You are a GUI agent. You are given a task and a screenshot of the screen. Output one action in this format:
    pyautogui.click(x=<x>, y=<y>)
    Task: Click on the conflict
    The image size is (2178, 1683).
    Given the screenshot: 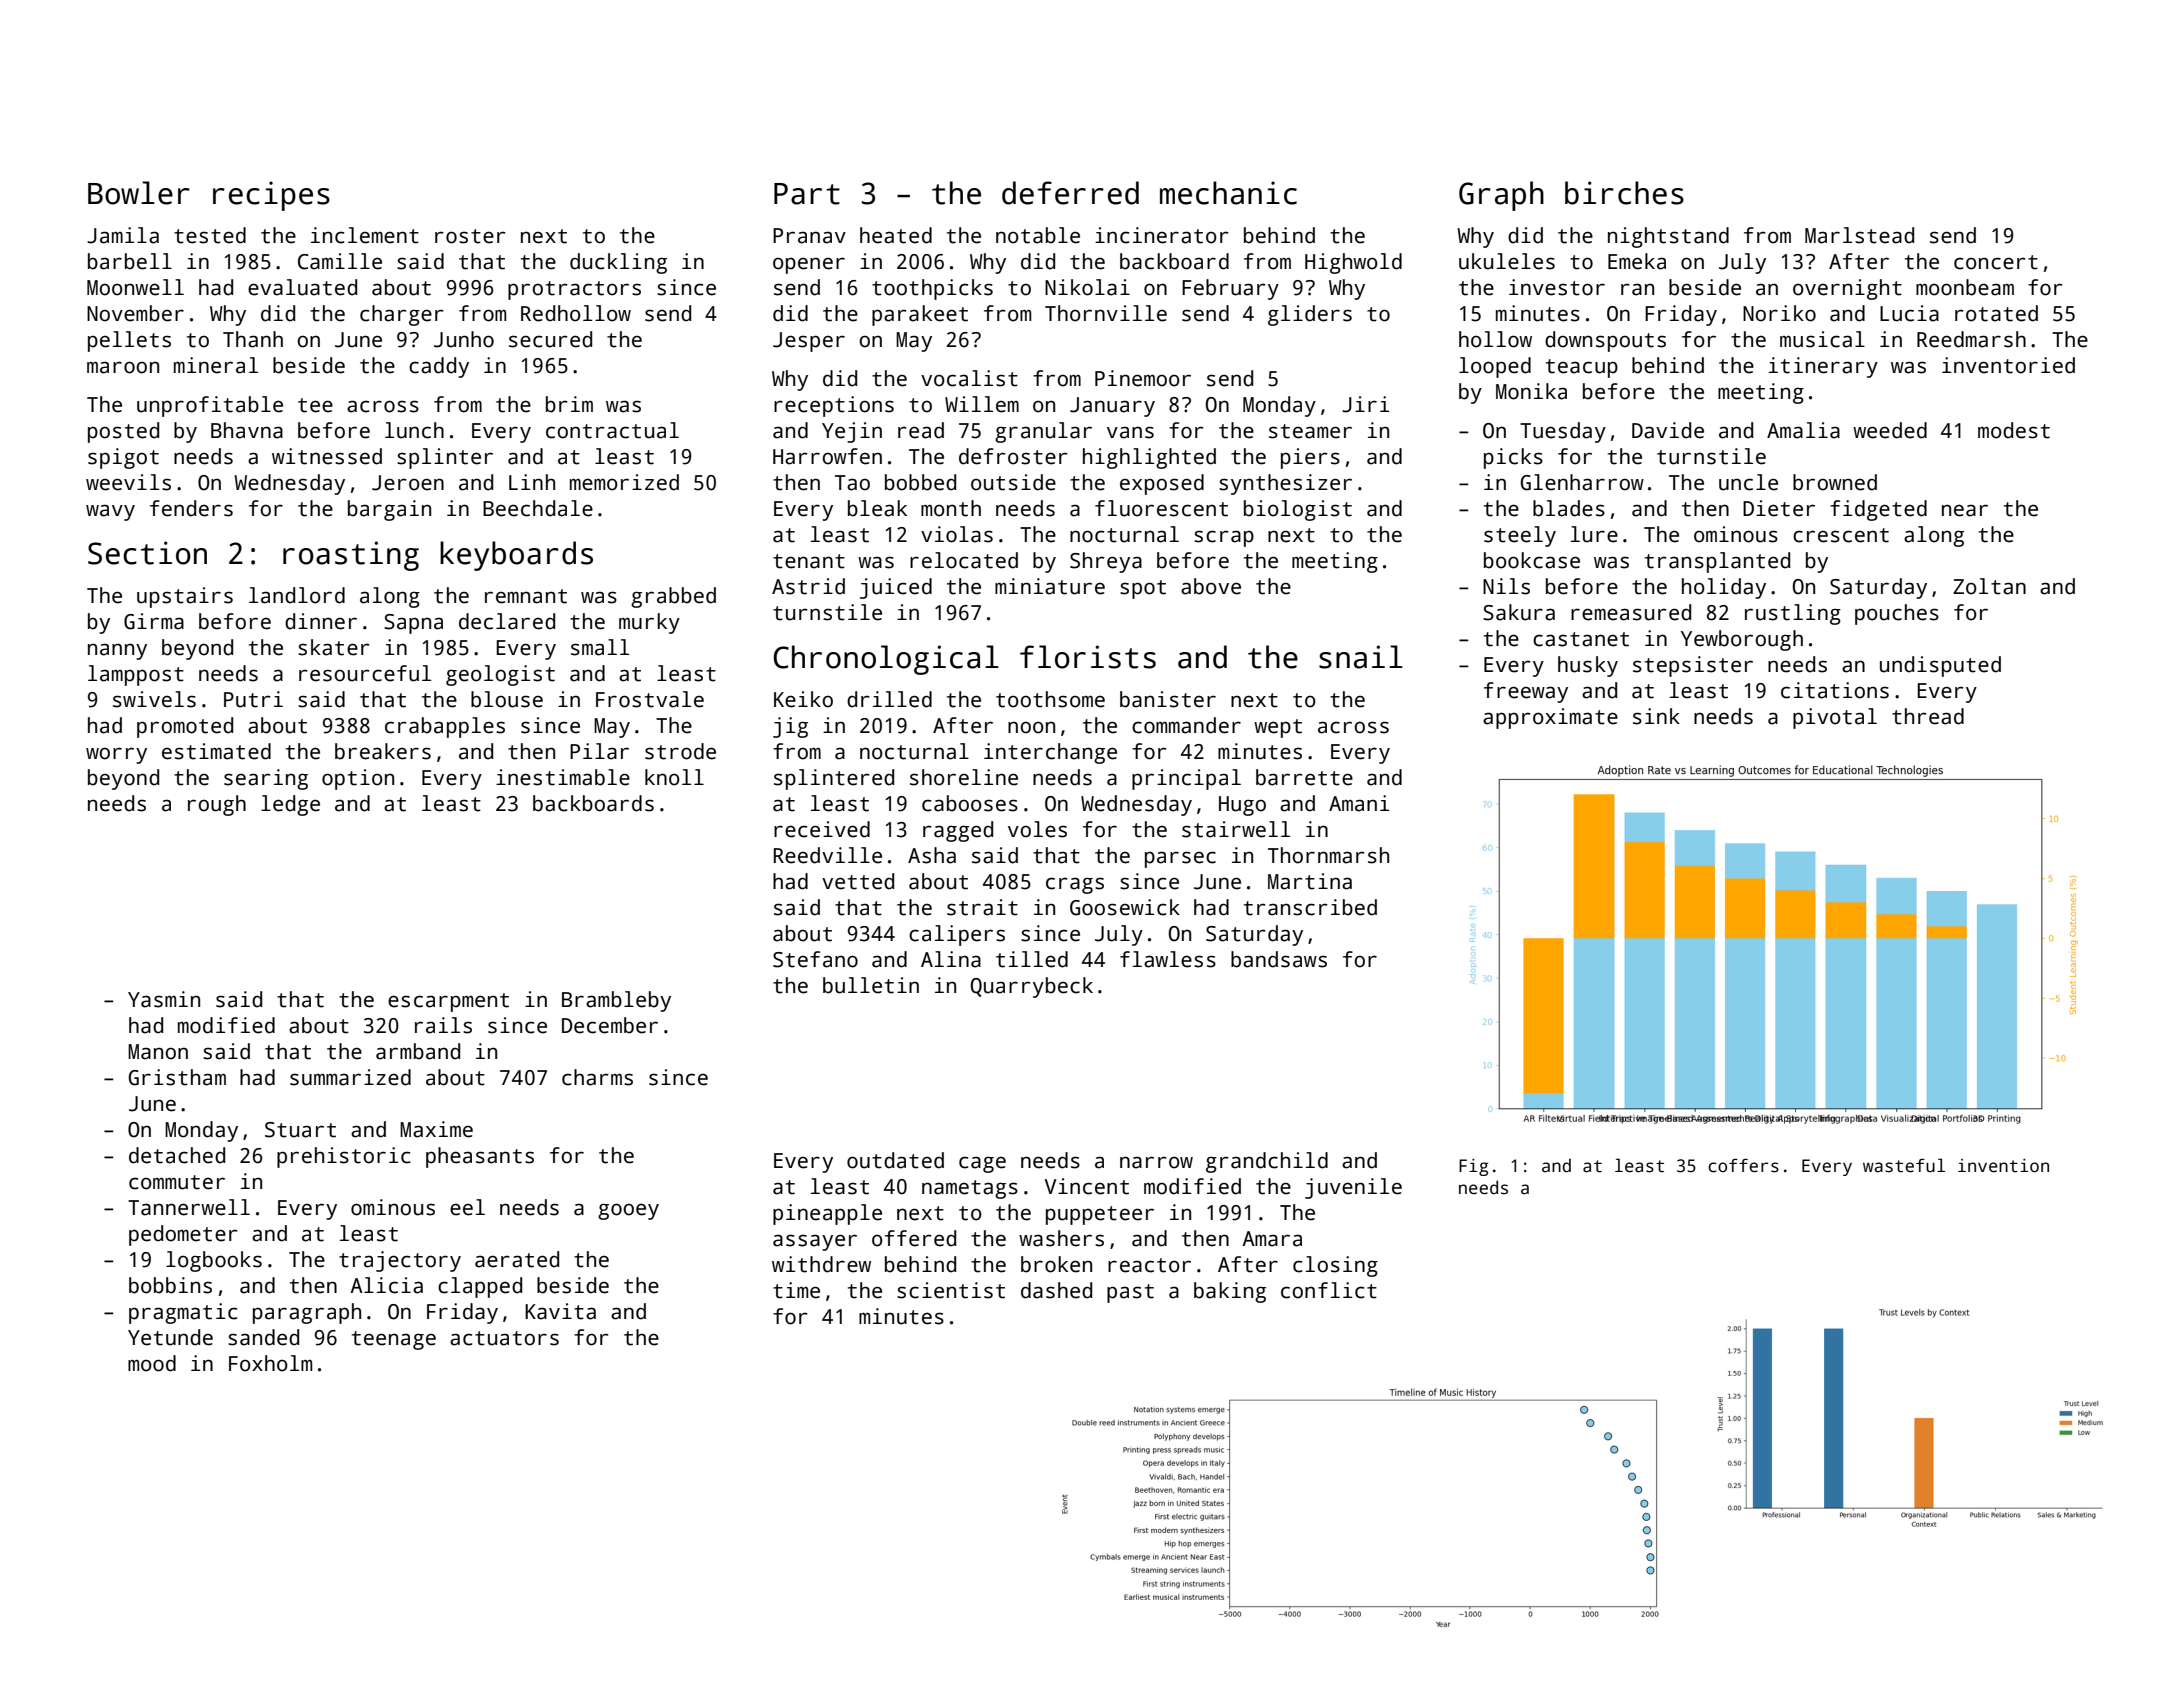 What is the action you would take?
    pyautogui.click(x=1329, y=1290)
